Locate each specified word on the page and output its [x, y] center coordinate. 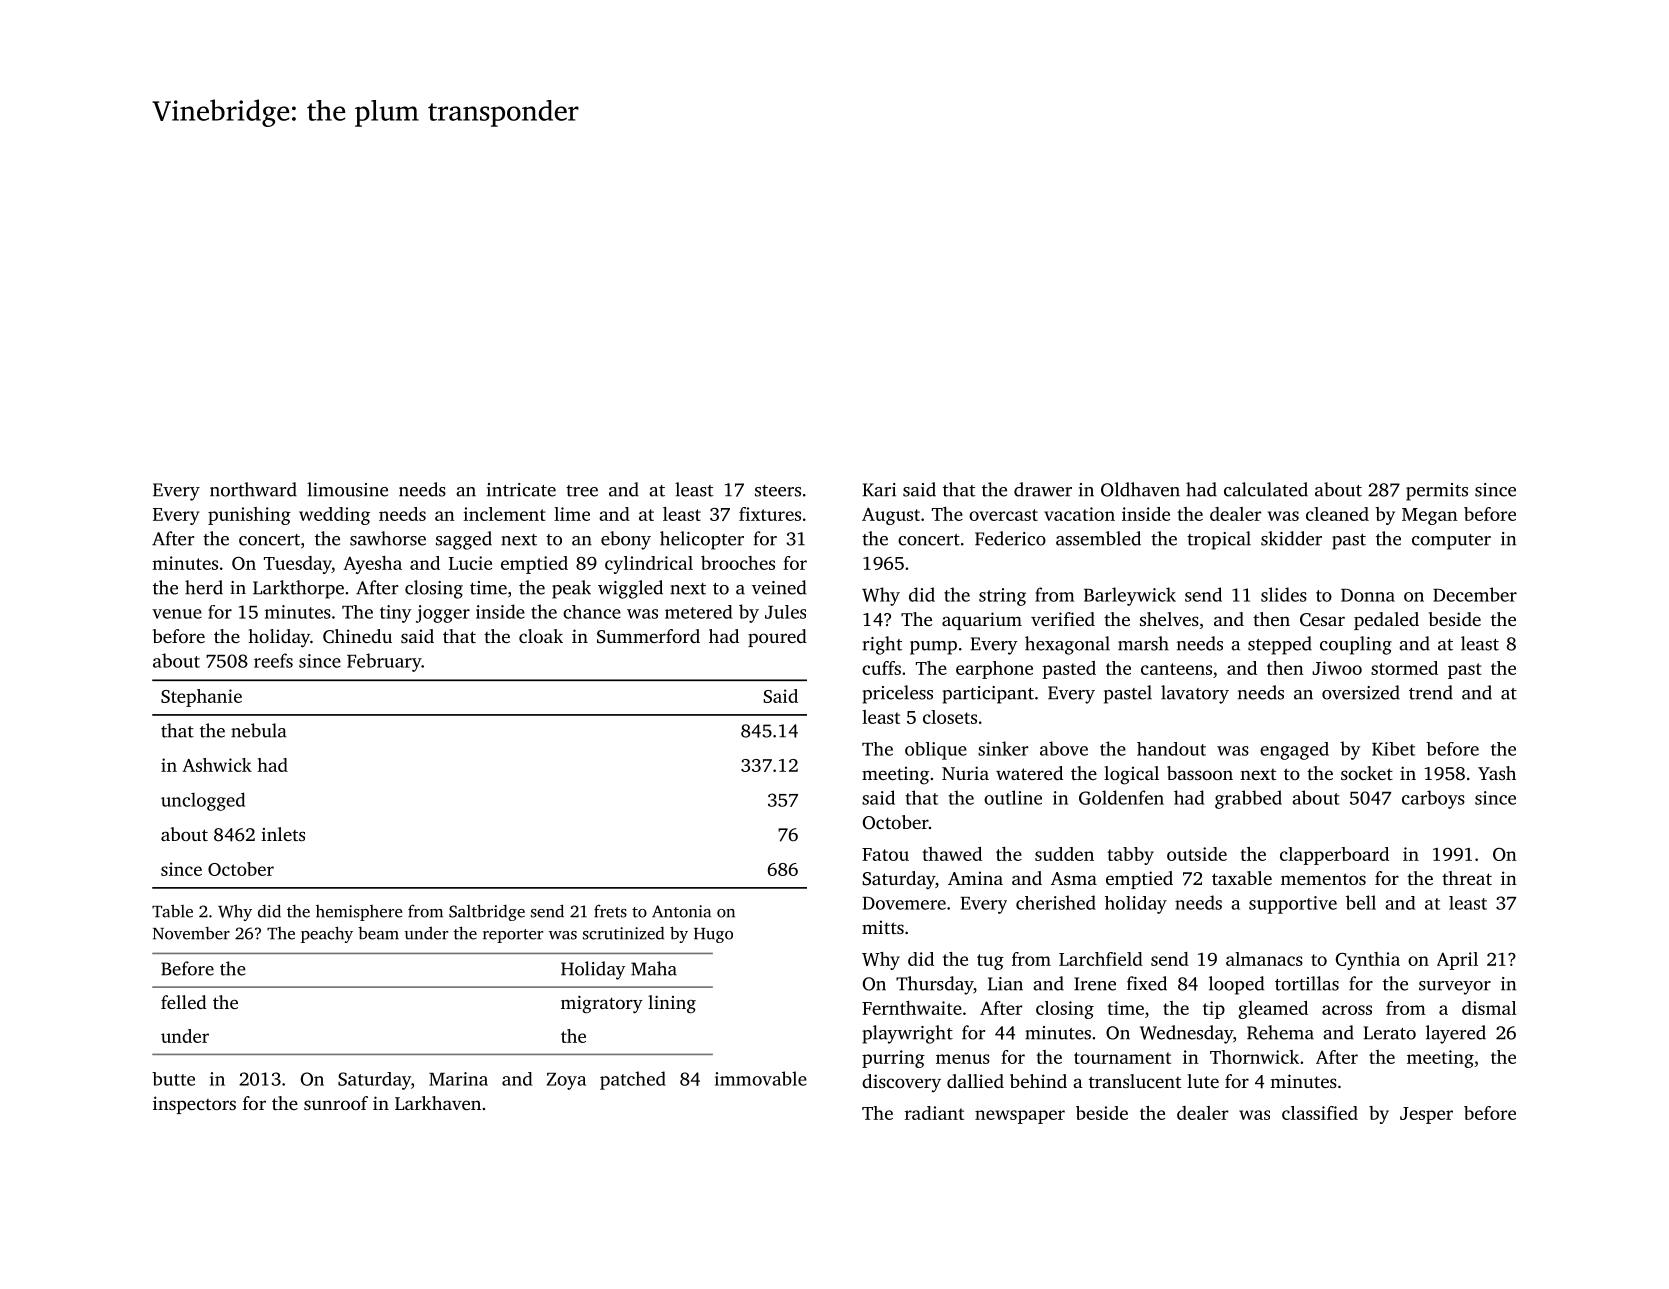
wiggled [630, 589]
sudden [1064, 854]
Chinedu [357, 636]
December [1475, 594]
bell [1361, 902]
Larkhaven [438, 1103]
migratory [602, 1005]
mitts [883, 927]
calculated [1266, 489]
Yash [1497, 773]
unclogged [203, 801]
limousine [347, 489]
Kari [879, 490]
